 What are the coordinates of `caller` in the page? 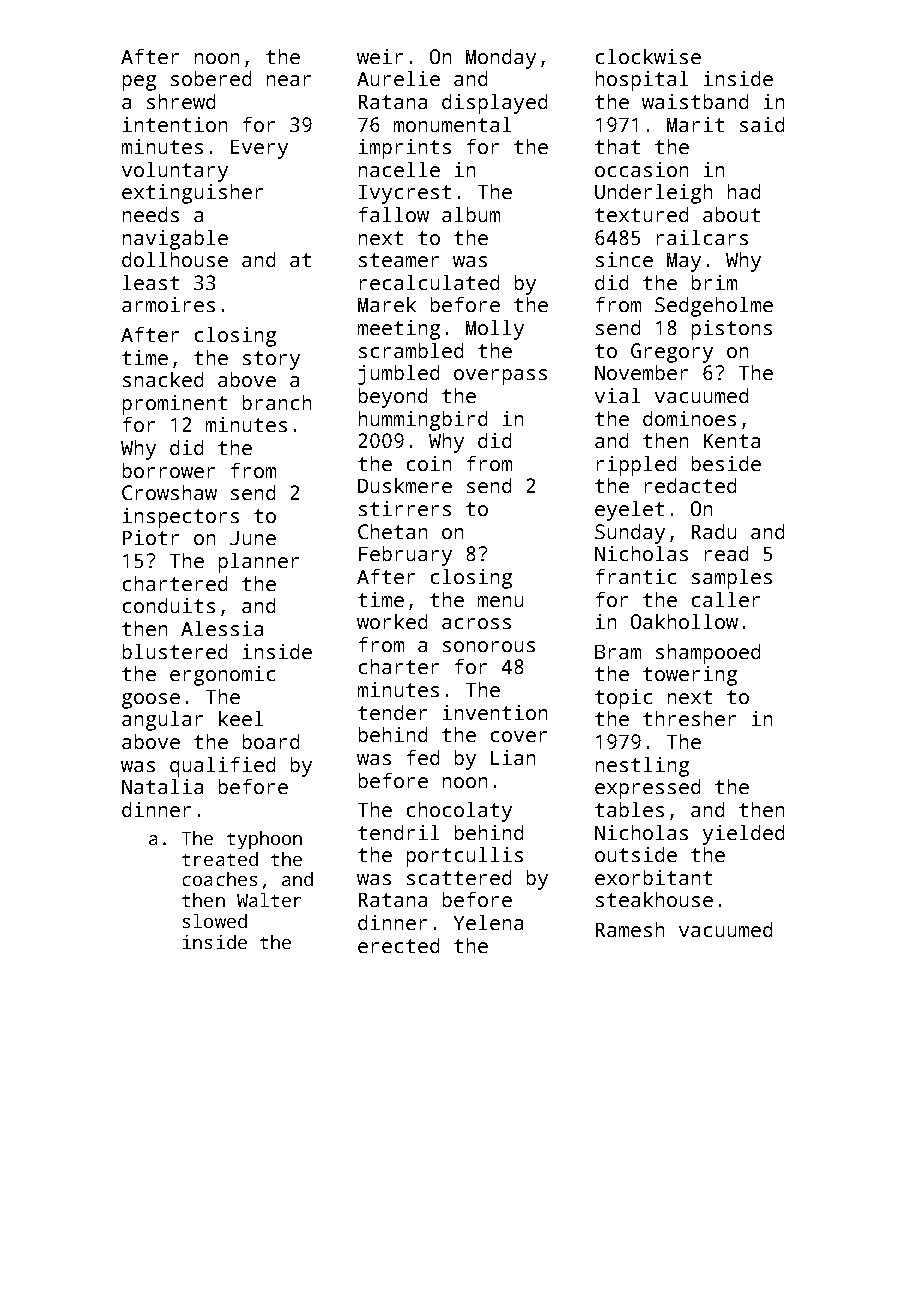 It's located at (726, 599).
